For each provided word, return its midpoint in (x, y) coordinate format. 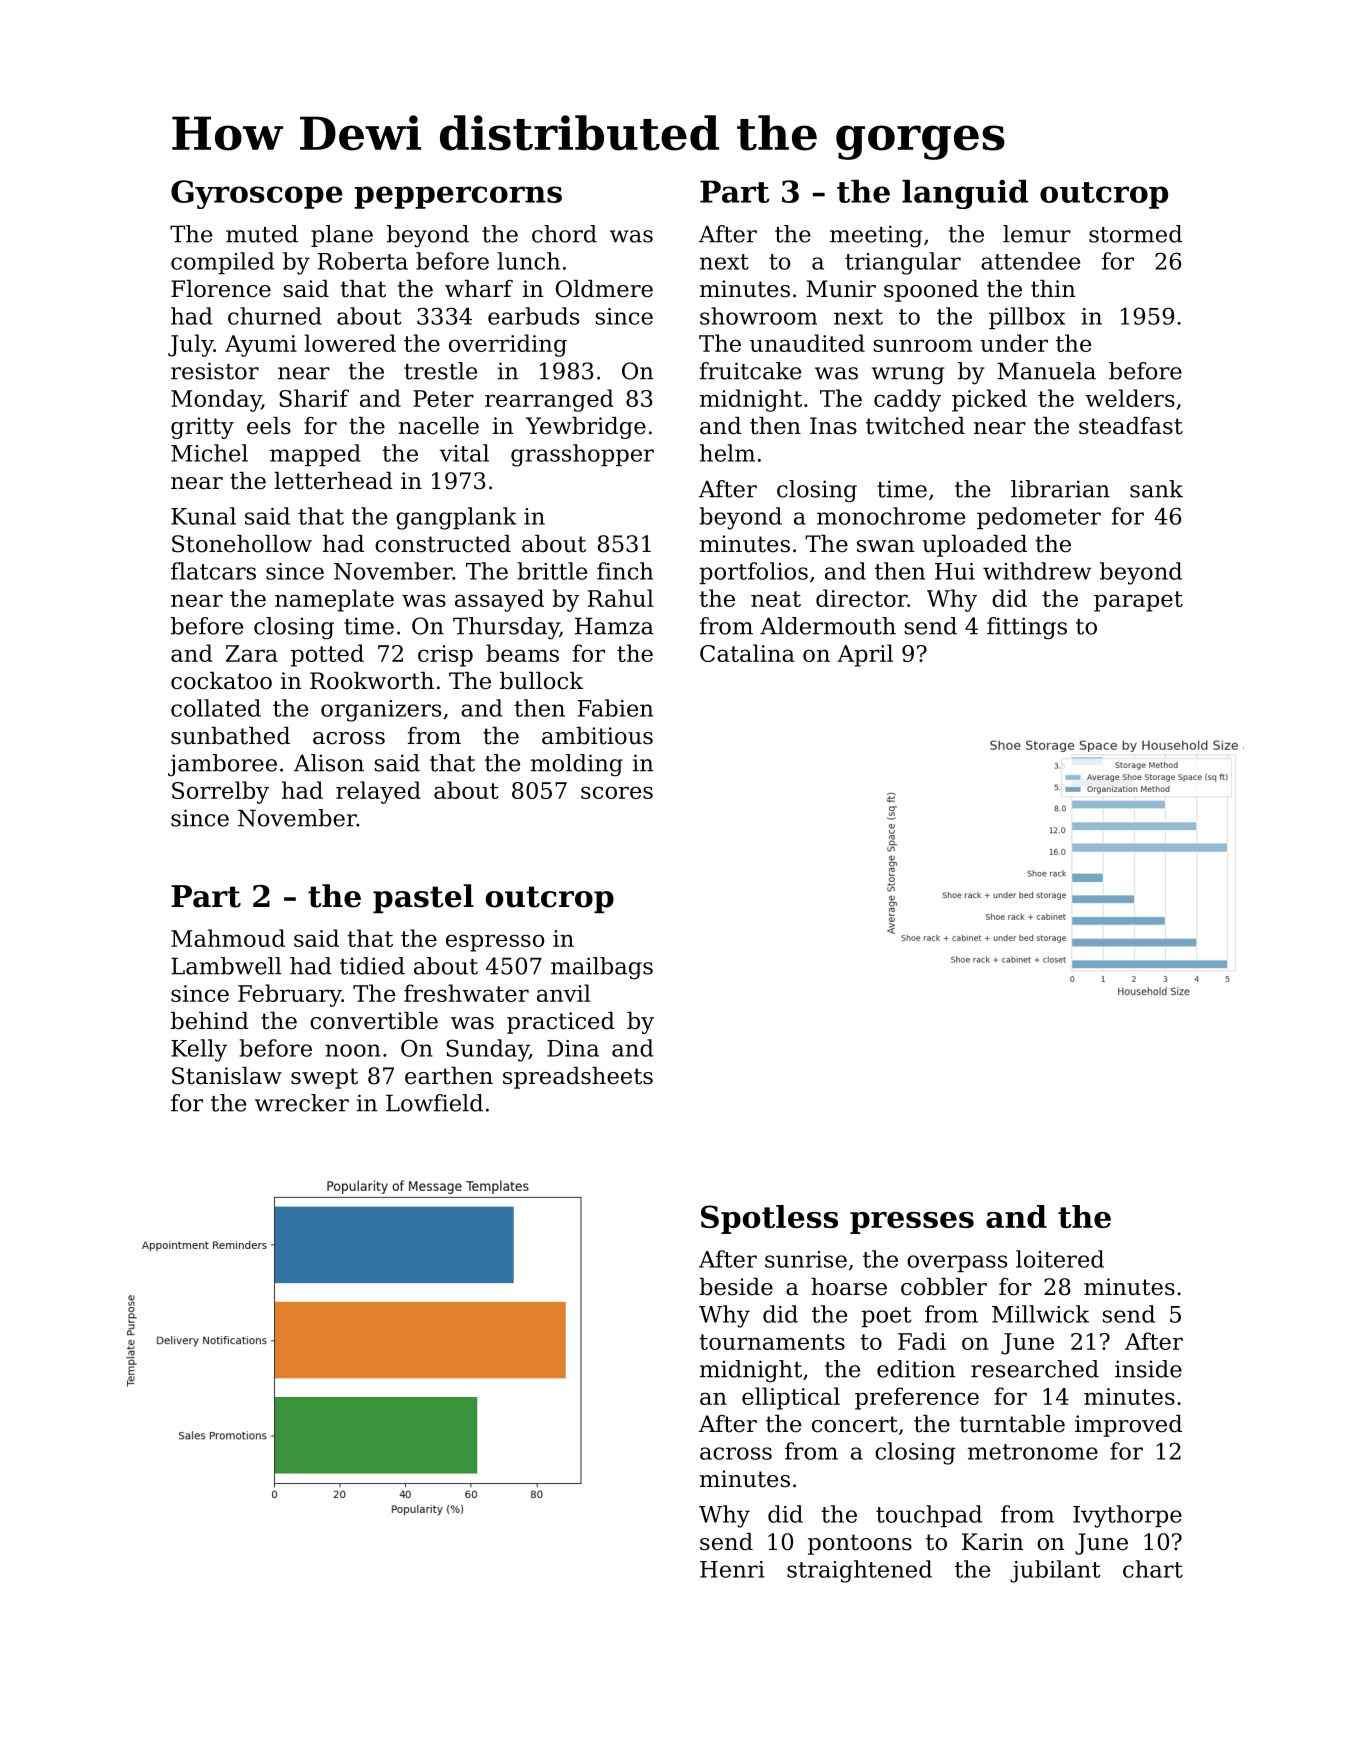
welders (1130, 398)
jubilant (1055, 1571)
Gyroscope (257, 194)
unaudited (807, 343)
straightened (859, 1571)
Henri (732, 1569)
